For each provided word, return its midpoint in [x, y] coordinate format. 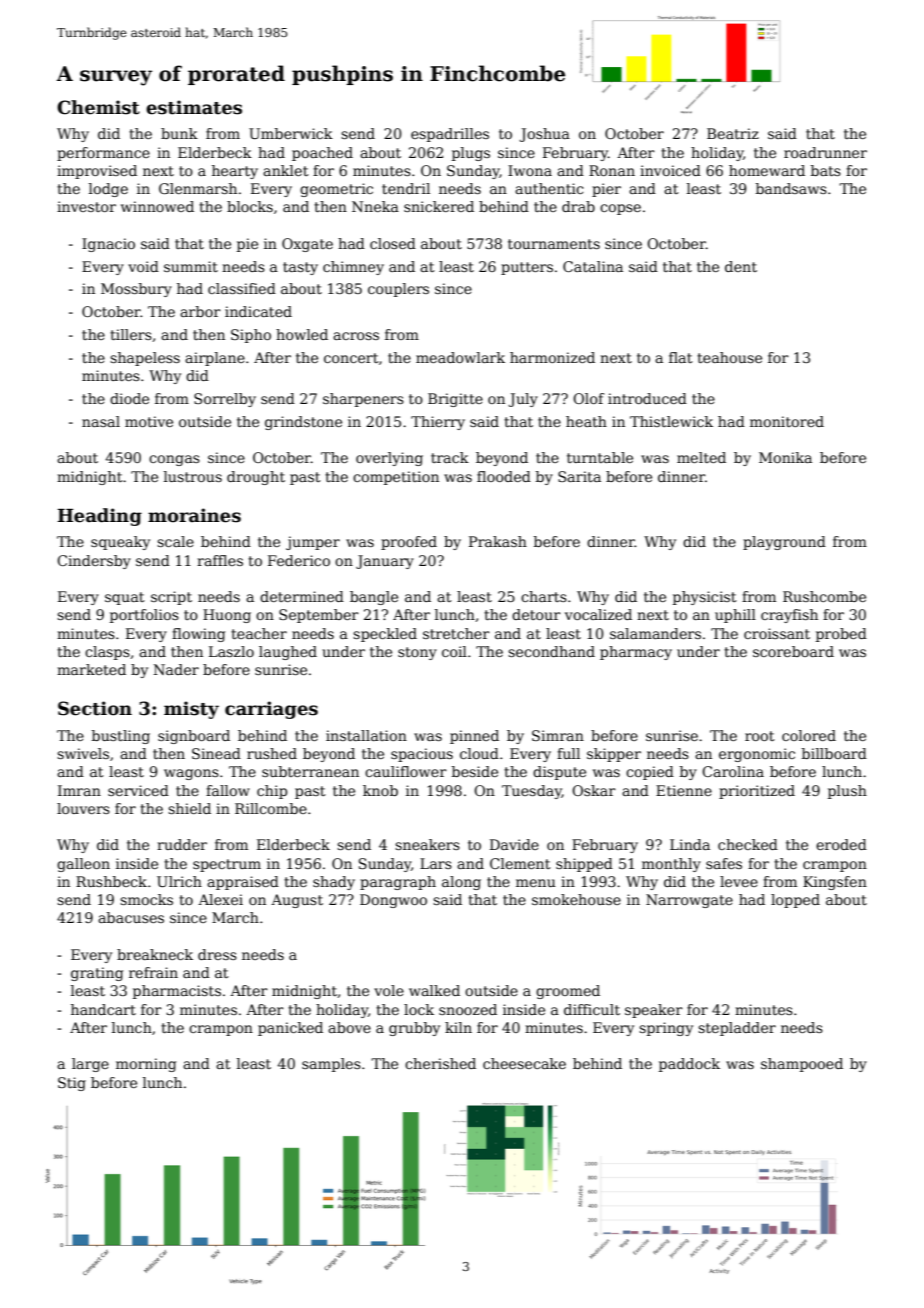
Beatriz [733, 133]
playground [784, 543]
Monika [785, 457]
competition [396, 478]
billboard [834, 753]
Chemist [98, 107]
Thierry [438, 423]
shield [189, 808]
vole [389, 990]
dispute [559, 773]
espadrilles [450, 135]
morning [146, 1065]
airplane [215, 359]
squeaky [120, 543]
